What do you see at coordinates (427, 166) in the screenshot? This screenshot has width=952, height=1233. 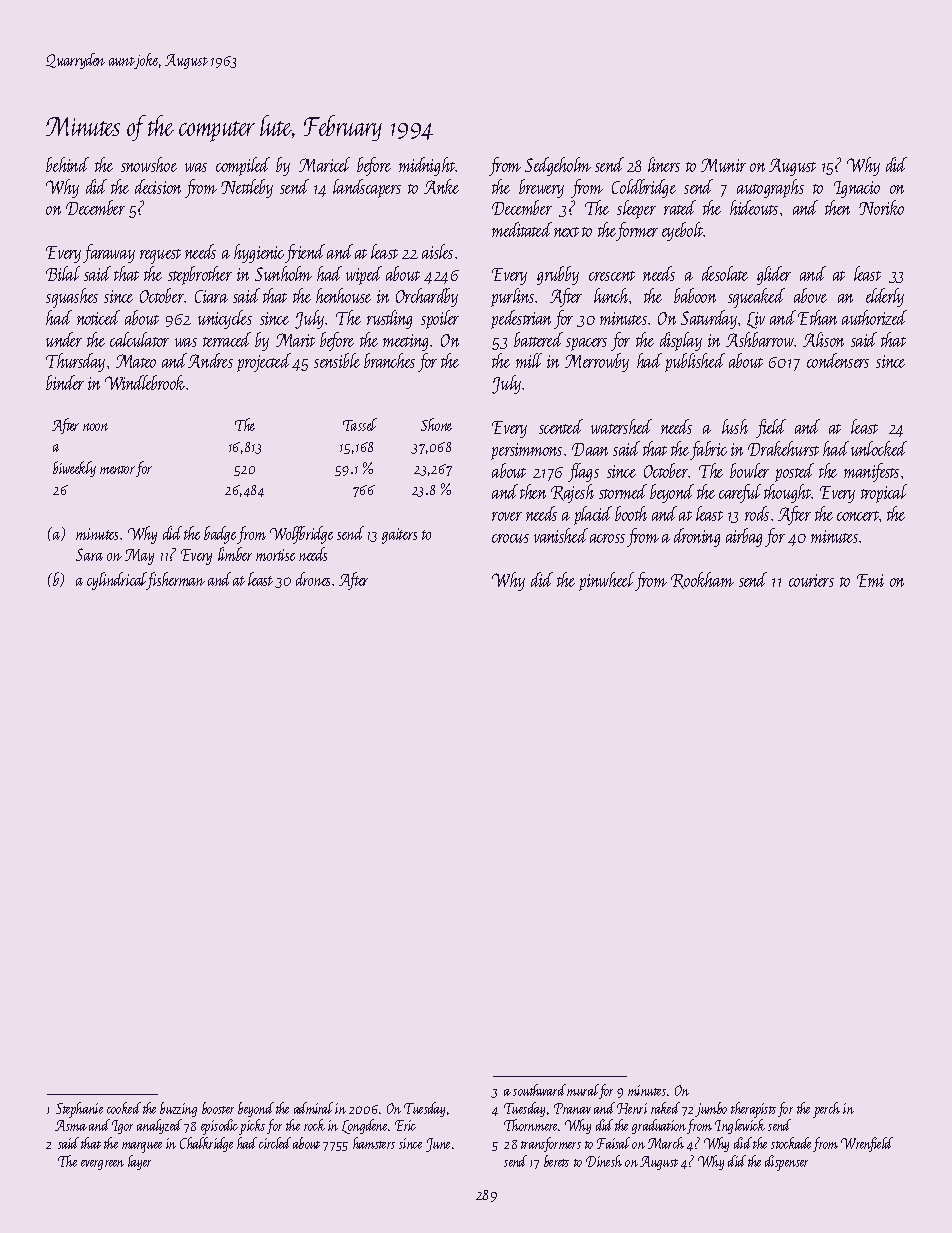 I see `midnight` at bounding box center [427, 166].
